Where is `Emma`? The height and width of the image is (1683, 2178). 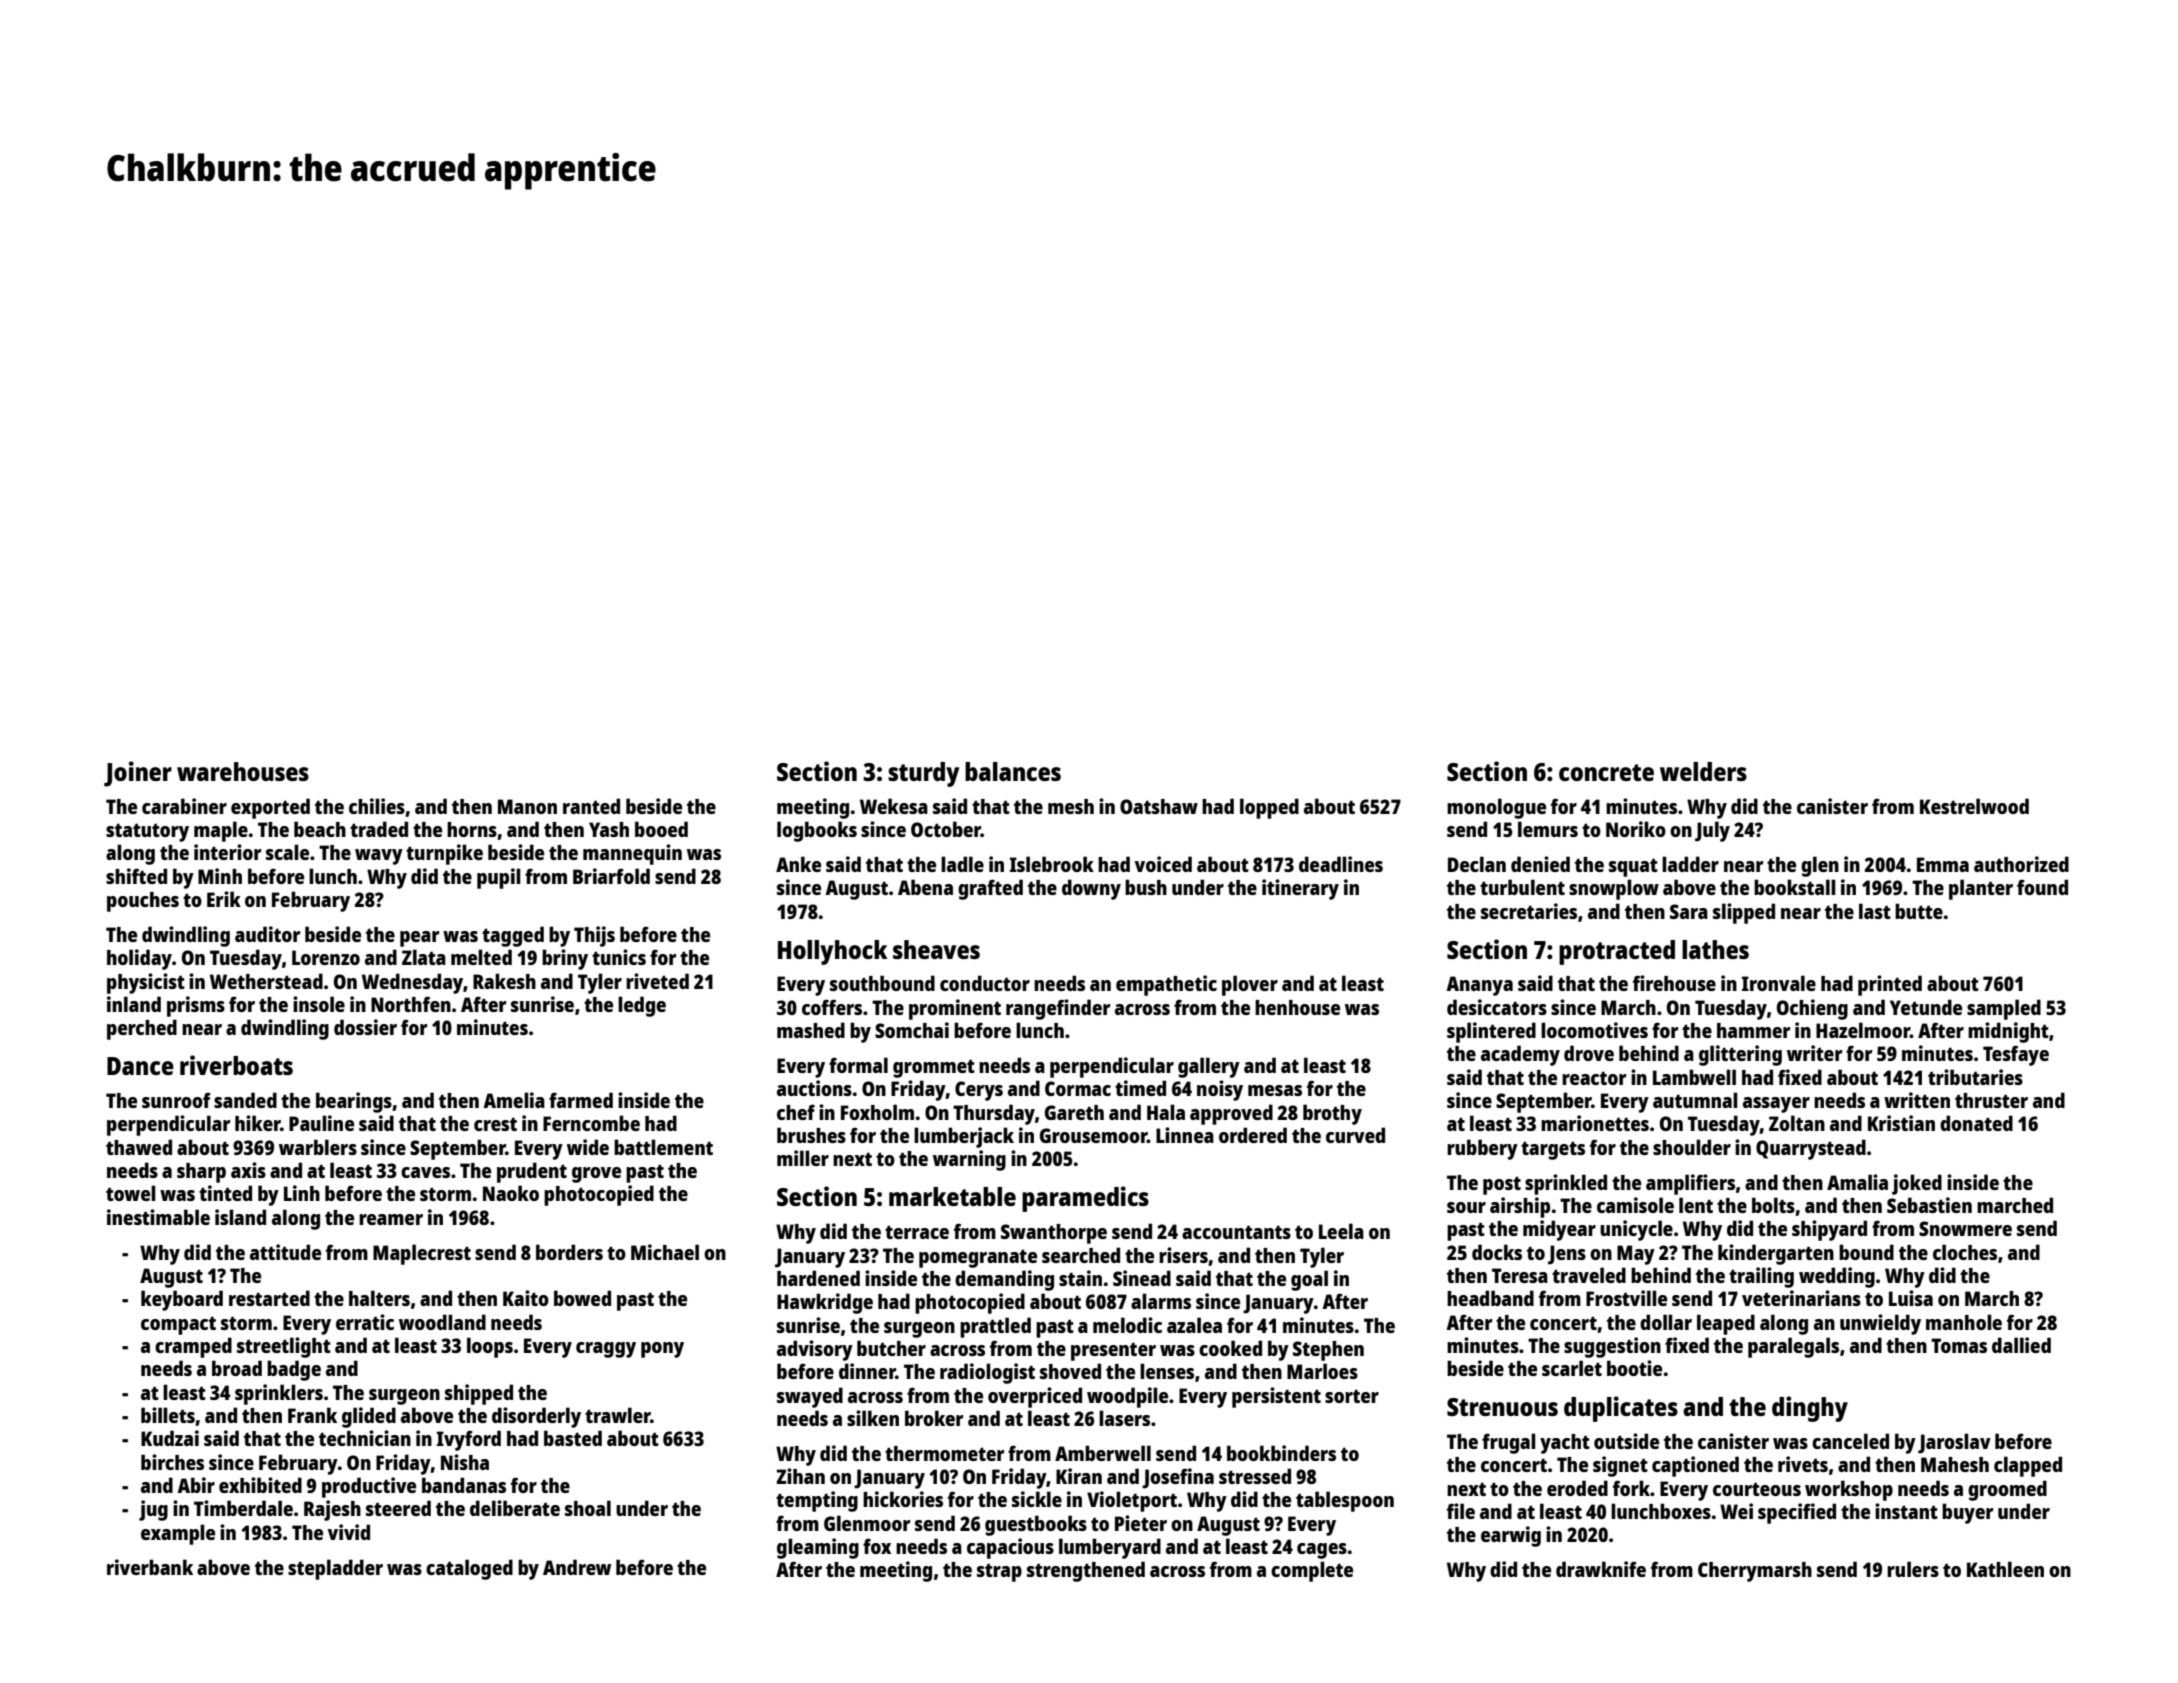
Emma is located at coordinates (1943, 864).
